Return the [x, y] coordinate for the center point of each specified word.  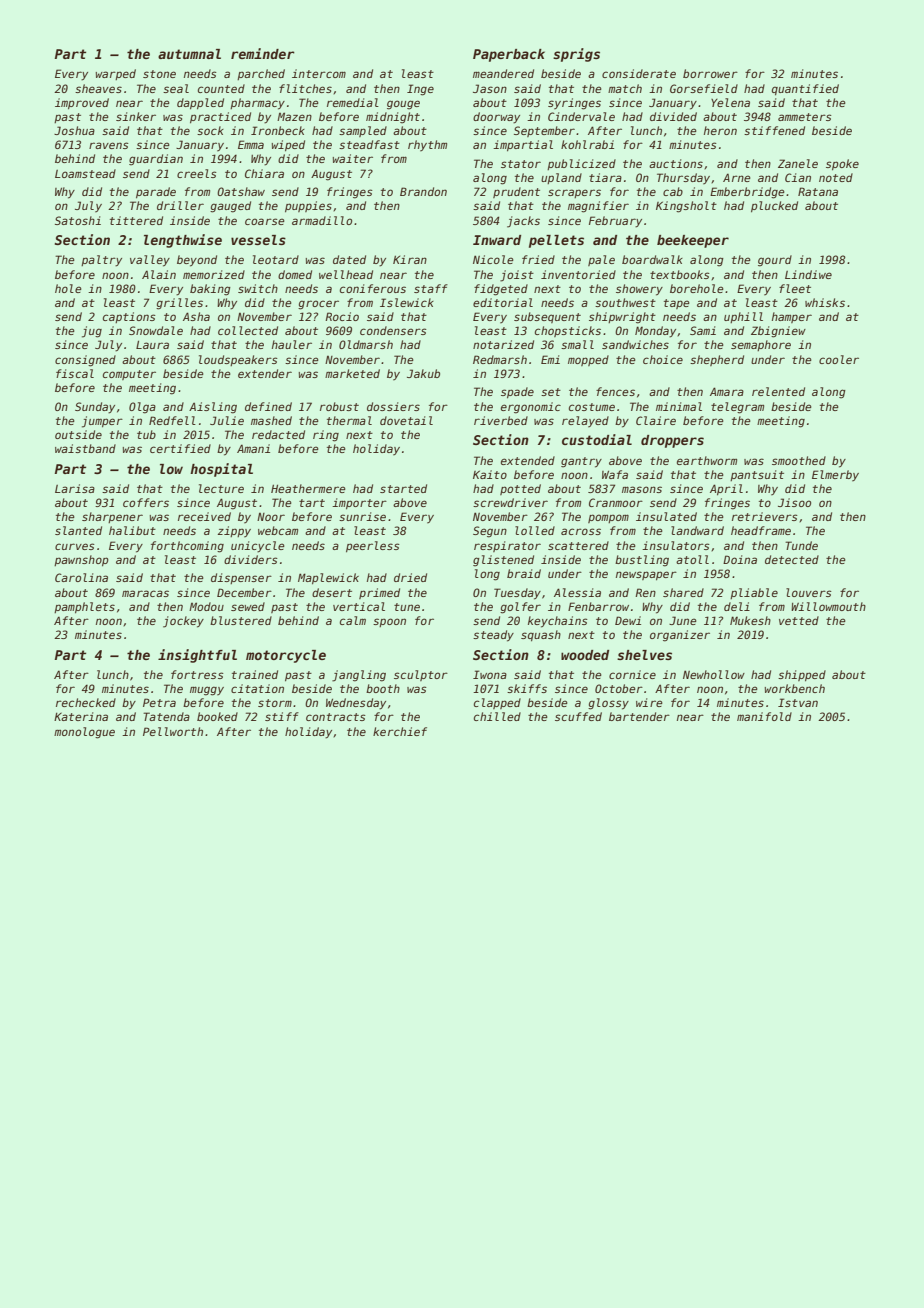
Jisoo [794, 502]
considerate [639, 73]
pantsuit [757, 475]
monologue [84, 733]
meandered [503, 73]
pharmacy [257, 104]
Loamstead [85, 173]
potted [520, 489]
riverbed [501, 420]
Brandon [423, 191]
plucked [774, 206]
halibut [132, 530]
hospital [221, 470]
